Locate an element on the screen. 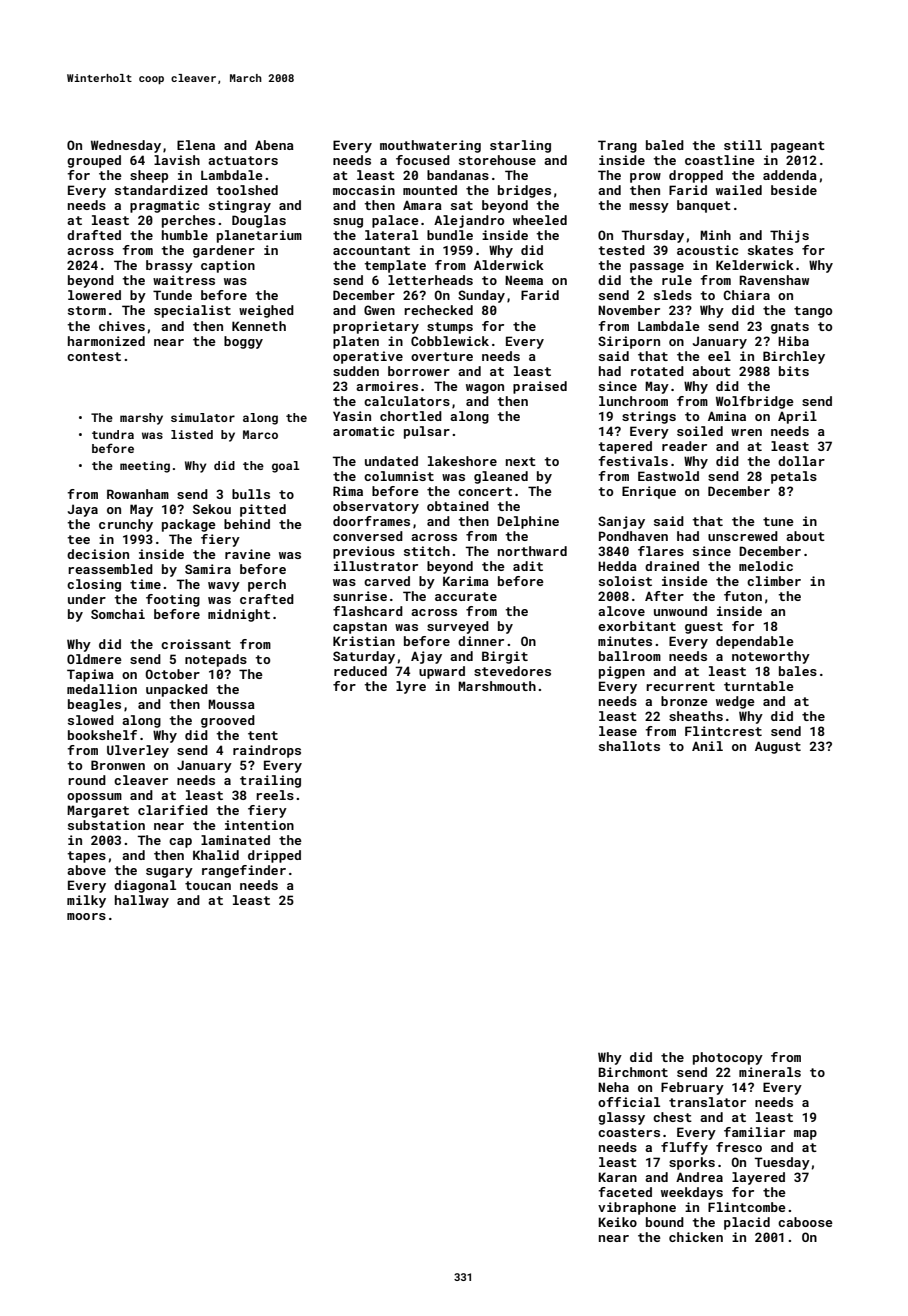  hallway is located at coordinates (142, 901).
